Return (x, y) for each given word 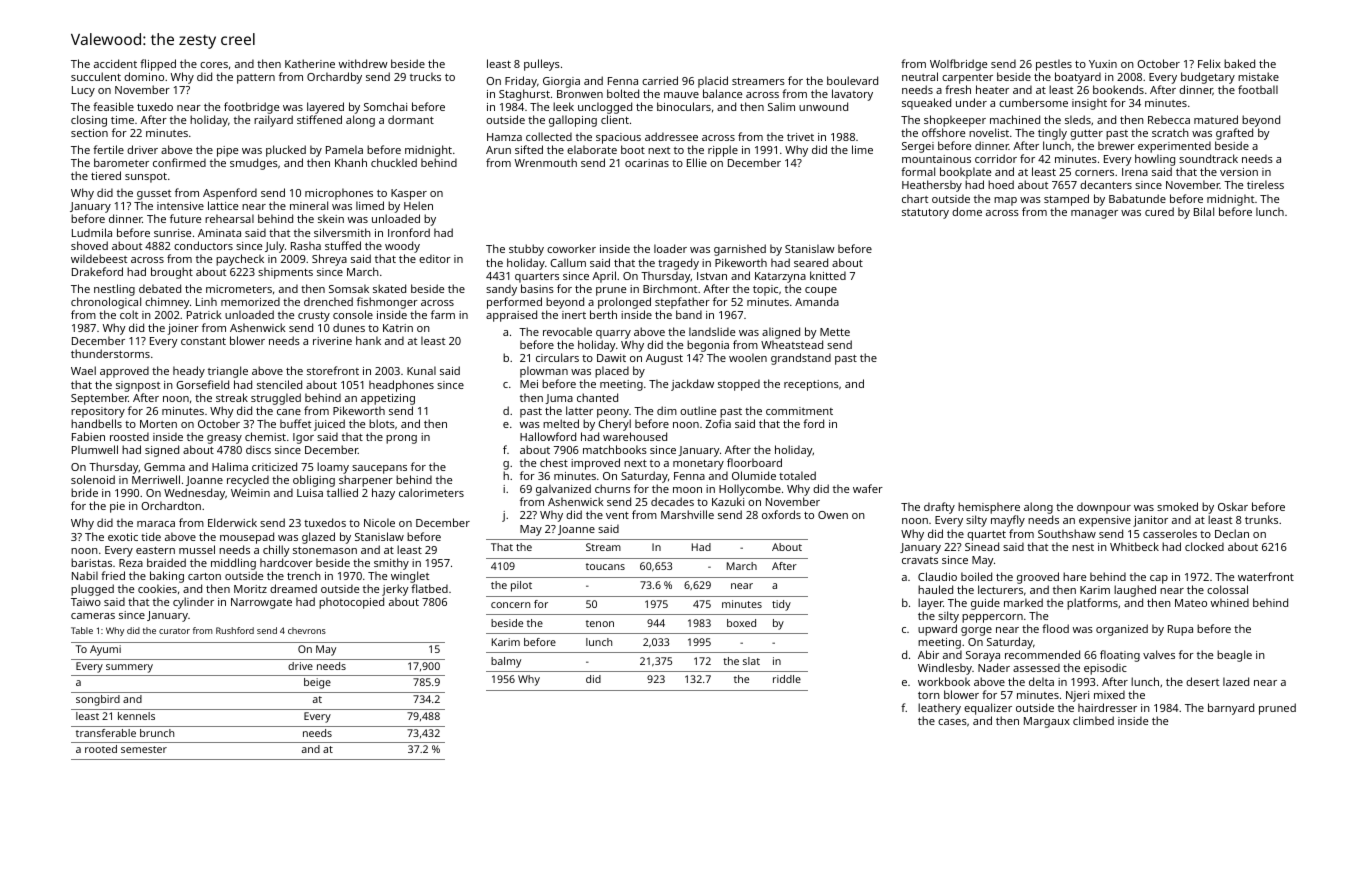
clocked (1204, 546)
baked (1239, 63)
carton (204, 576)
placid (713, 82)
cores (214, 65)
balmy (506, 662)
